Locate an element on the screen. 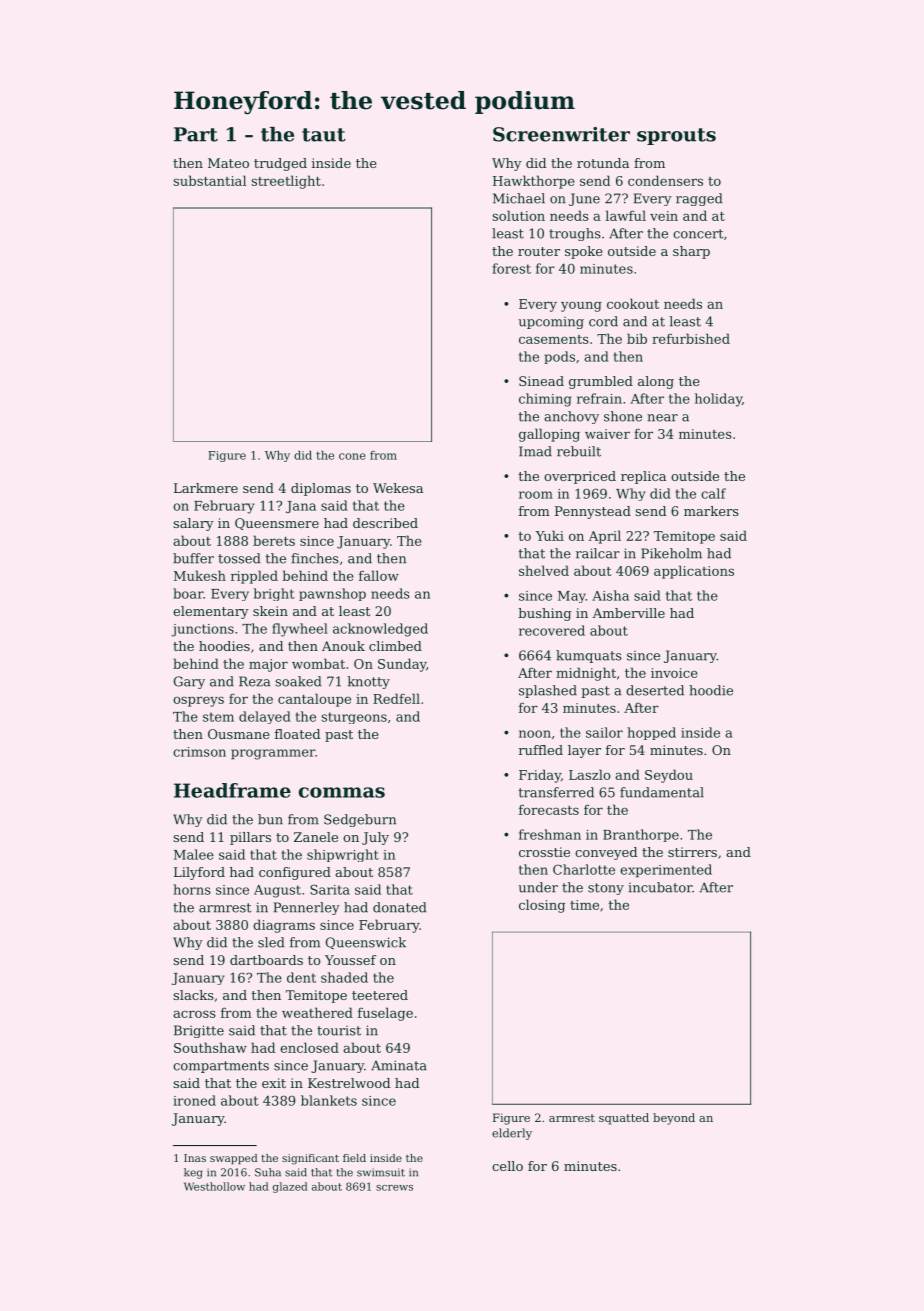 The width and height of the screenshot is (924, 1311). substantial is located at coordinates (210, 180).
